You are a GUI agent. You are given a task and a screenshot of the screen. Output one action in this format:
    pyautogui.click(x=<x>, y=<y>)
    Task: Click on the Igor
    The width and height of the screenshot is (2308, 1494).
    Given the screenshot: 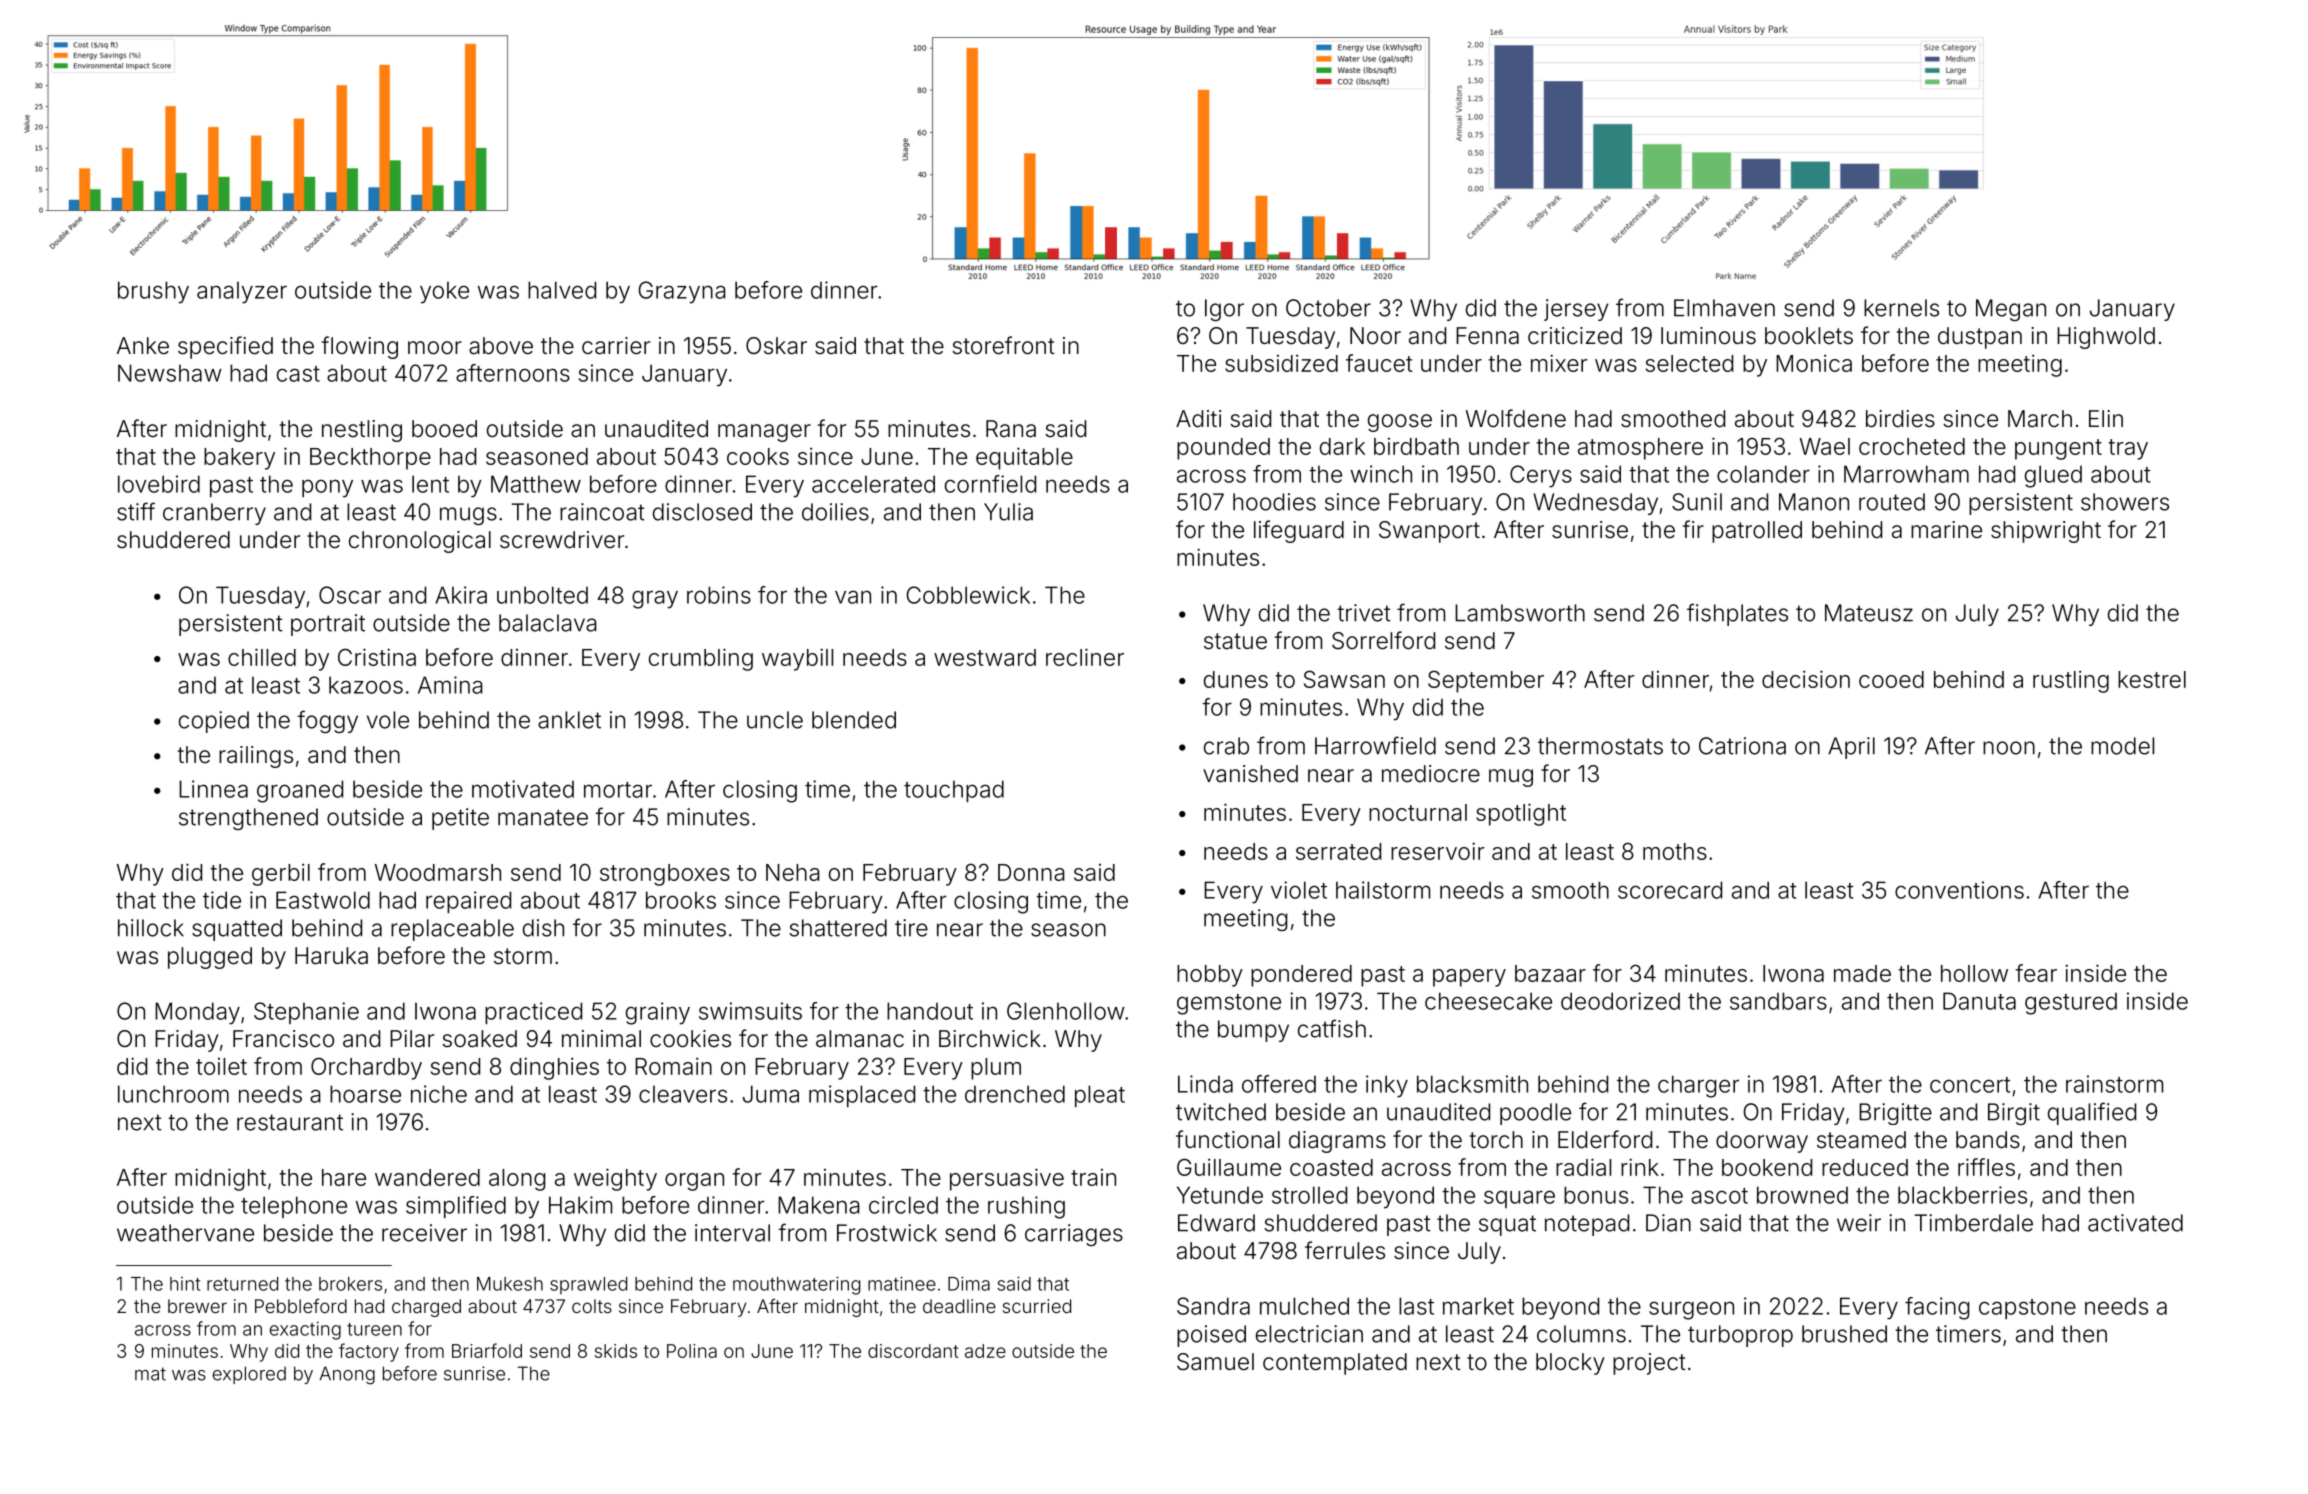 What is the action you would take?
    pyautogui.click(x=1224, y=310)
